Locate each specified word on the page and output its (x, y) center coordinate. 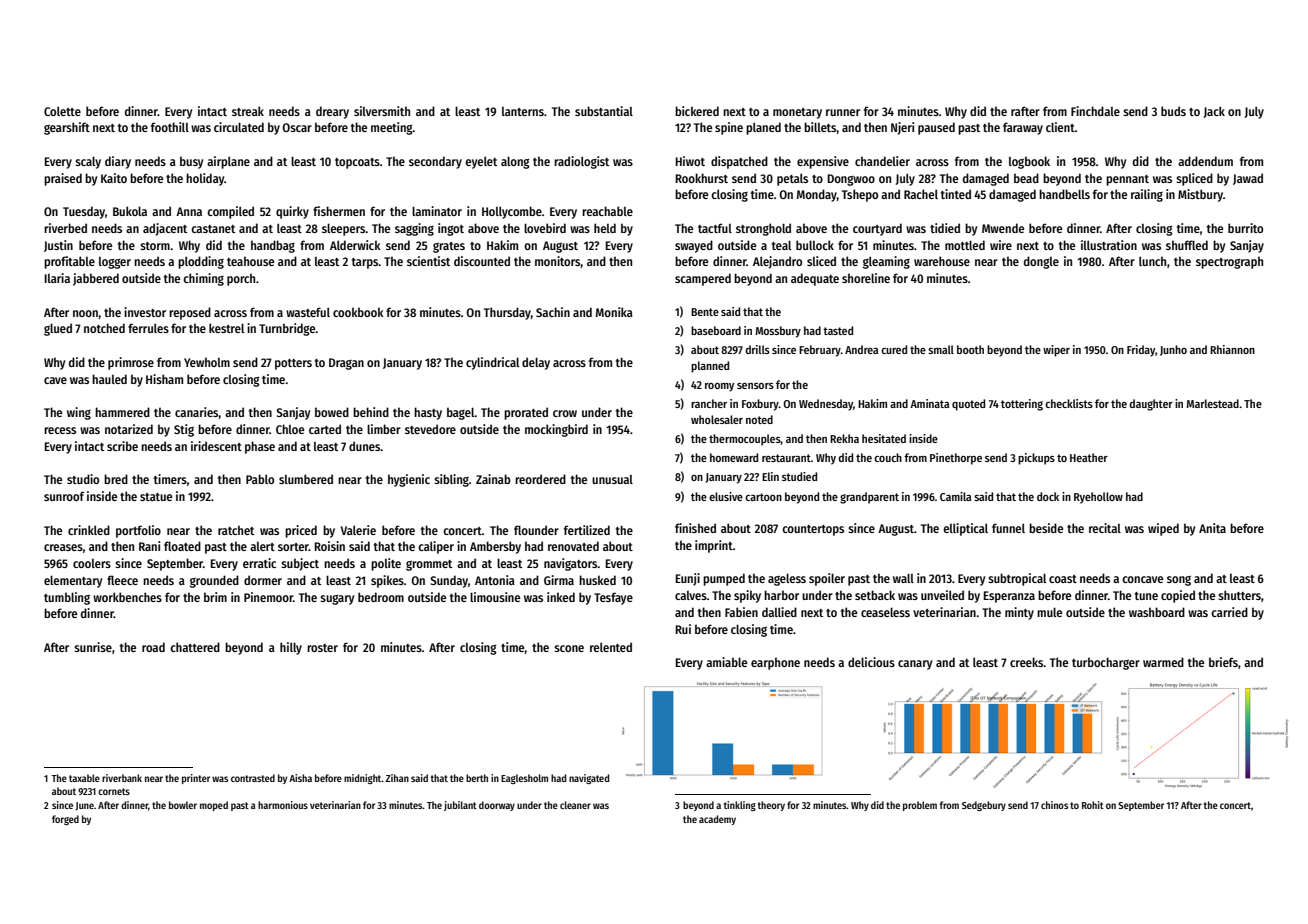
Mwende (1003, 228)
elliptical (965, 529)
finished (695, 528)
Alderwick (355, 245)
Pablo (260, 479)
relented (611, 647)
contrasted (253, 778)
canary (915, 665)
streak (248, 111)
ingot (451, 229)
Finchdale (1095, 111)
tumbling (67, 598)
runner (843, 112)
